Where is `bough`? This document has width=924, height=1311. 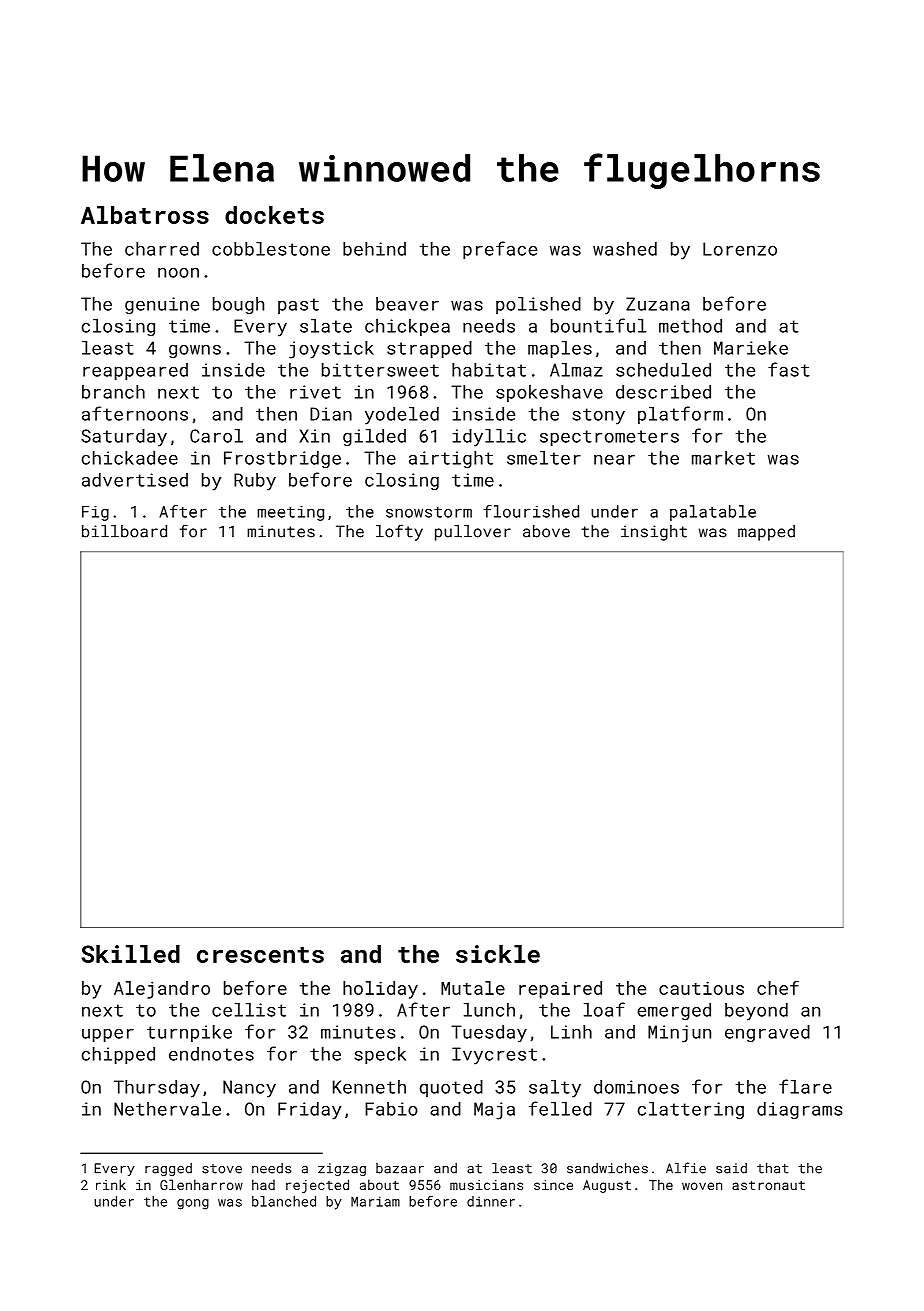 bough is located at coordinates (238, 306).
